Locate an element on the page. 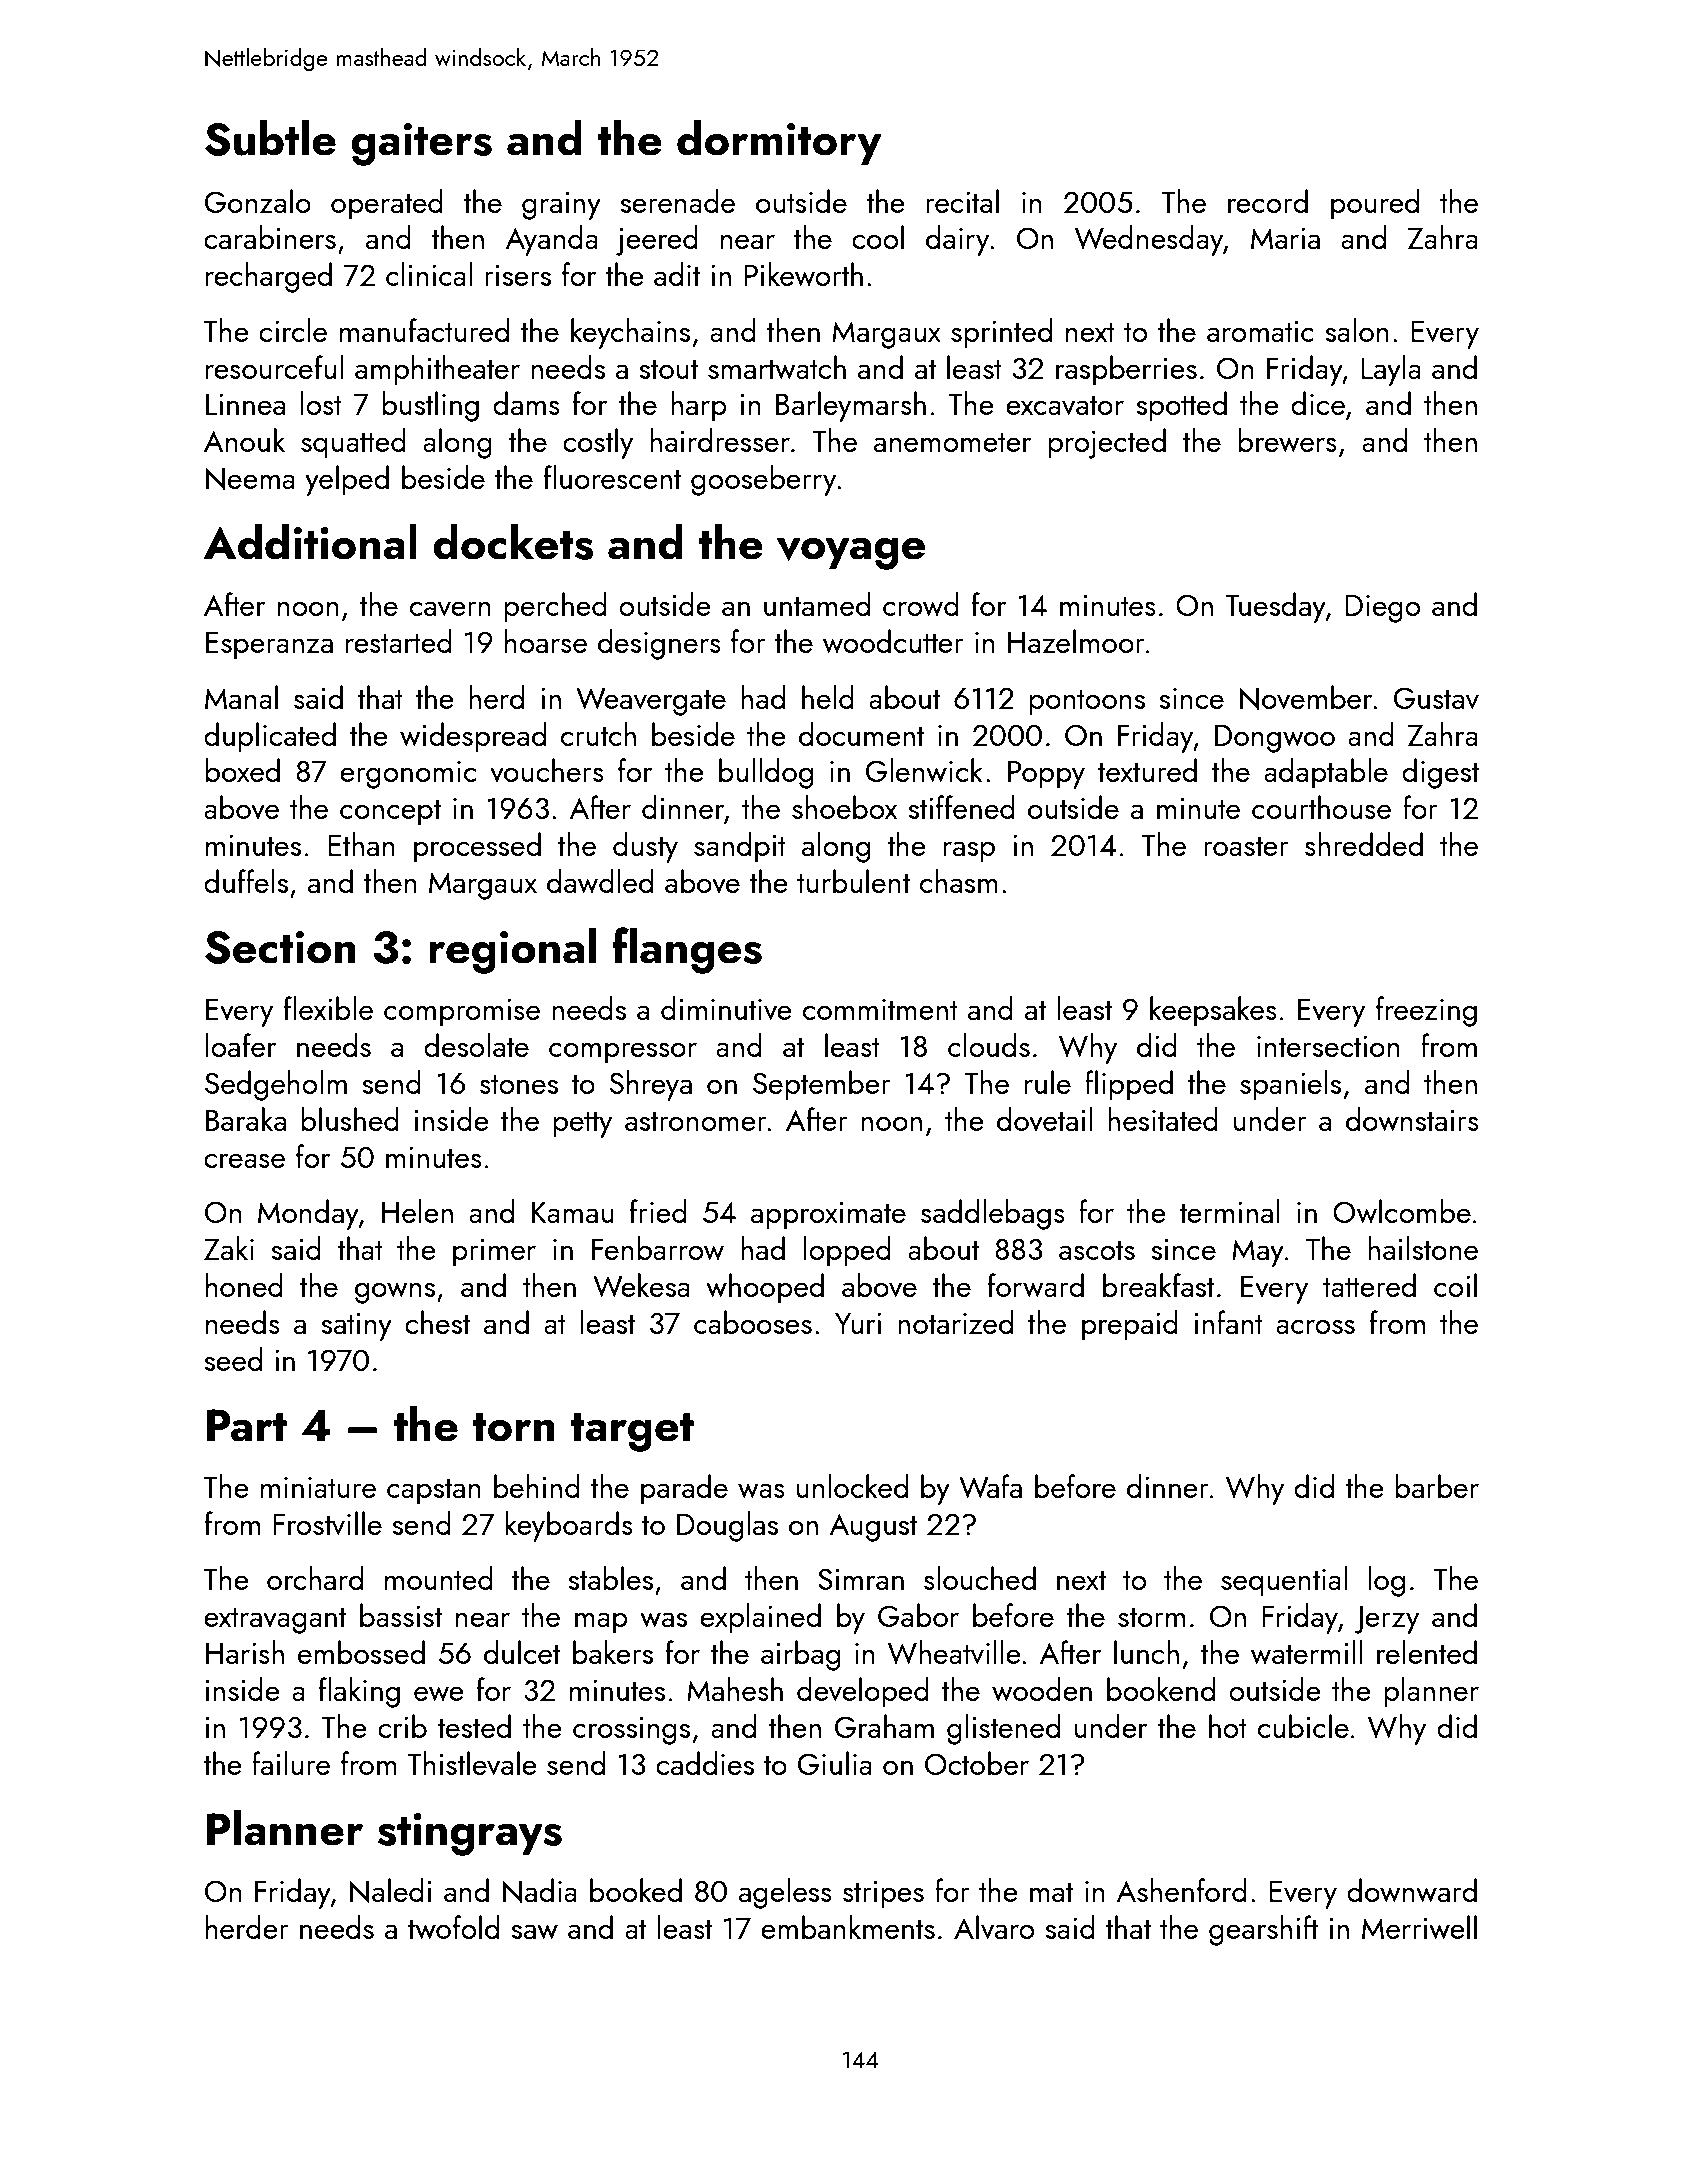 This image has height=2178, width=1683. record is located at coordinates (1268, 201).
